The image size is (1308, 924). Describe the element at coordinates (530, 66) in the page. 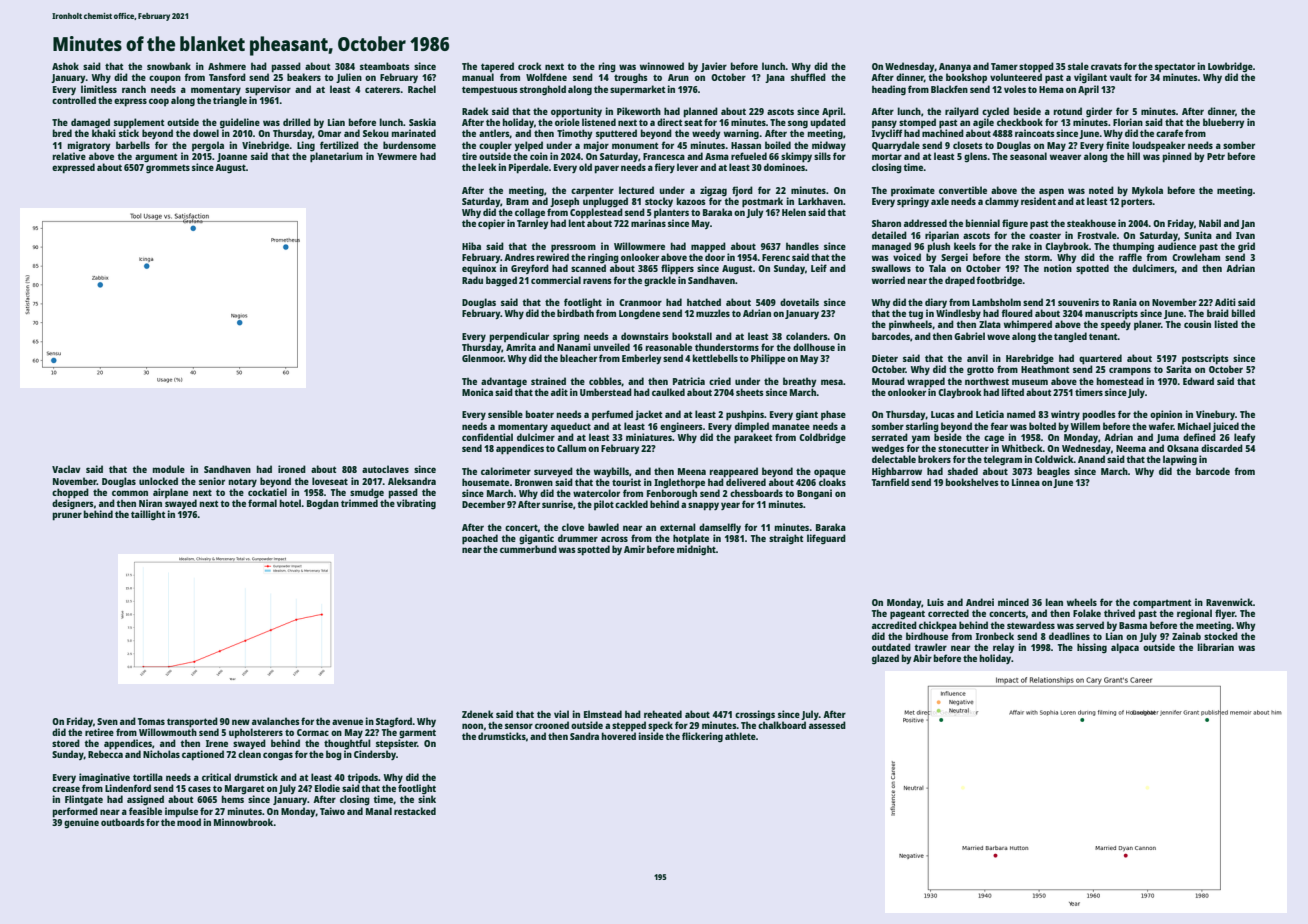

I see `crock` at that location.
